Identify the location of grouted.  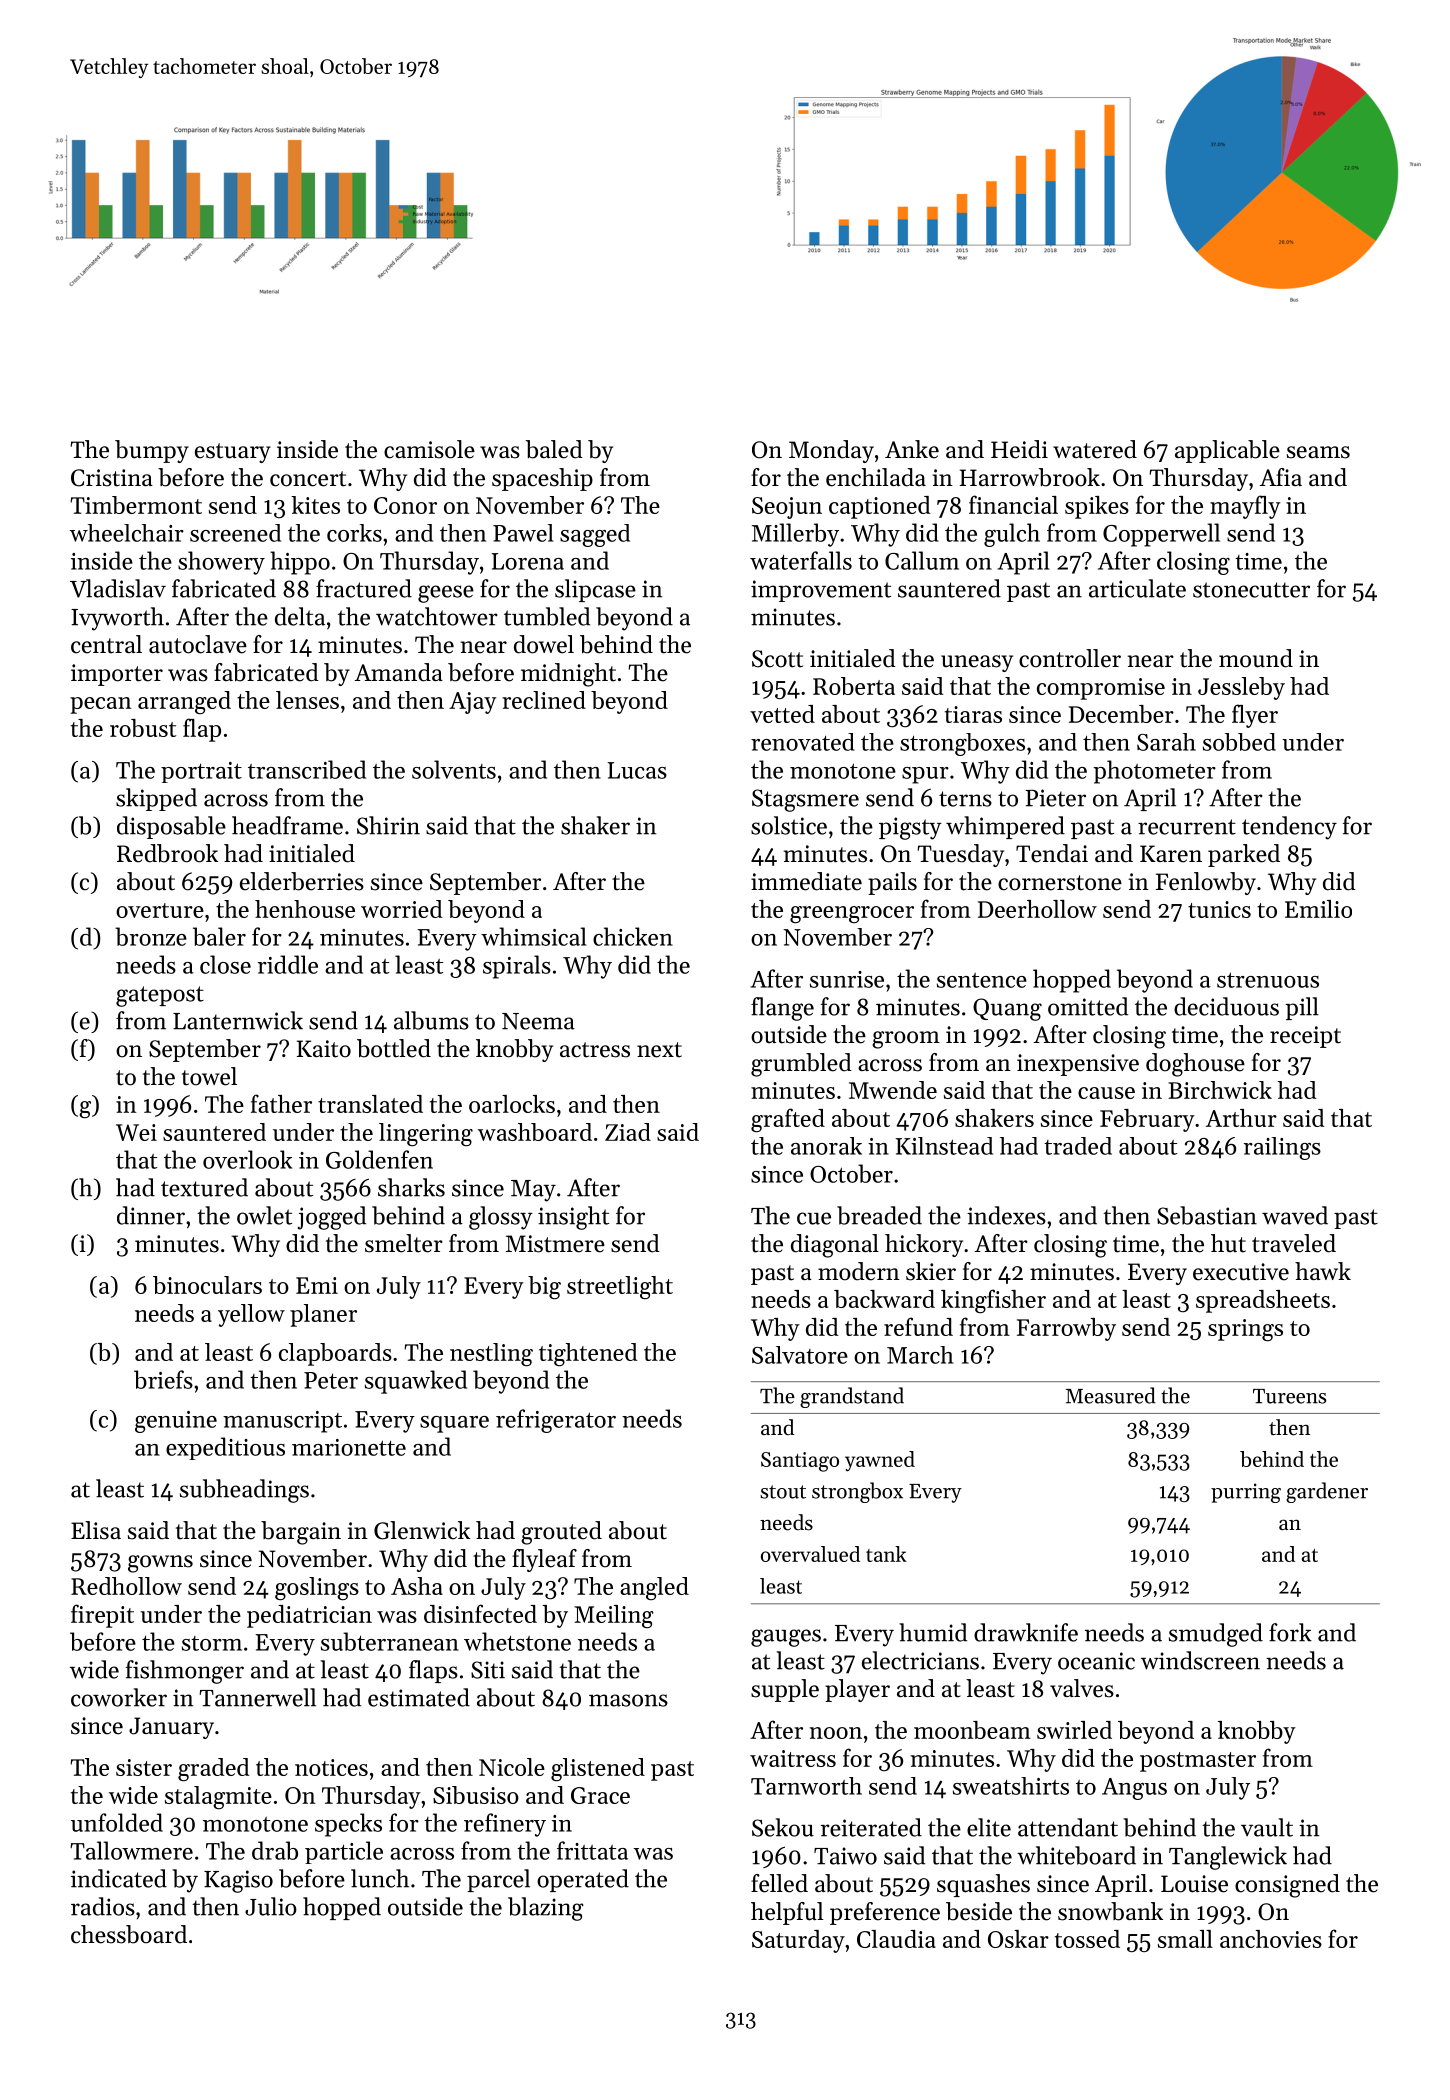
(561, 1533).
